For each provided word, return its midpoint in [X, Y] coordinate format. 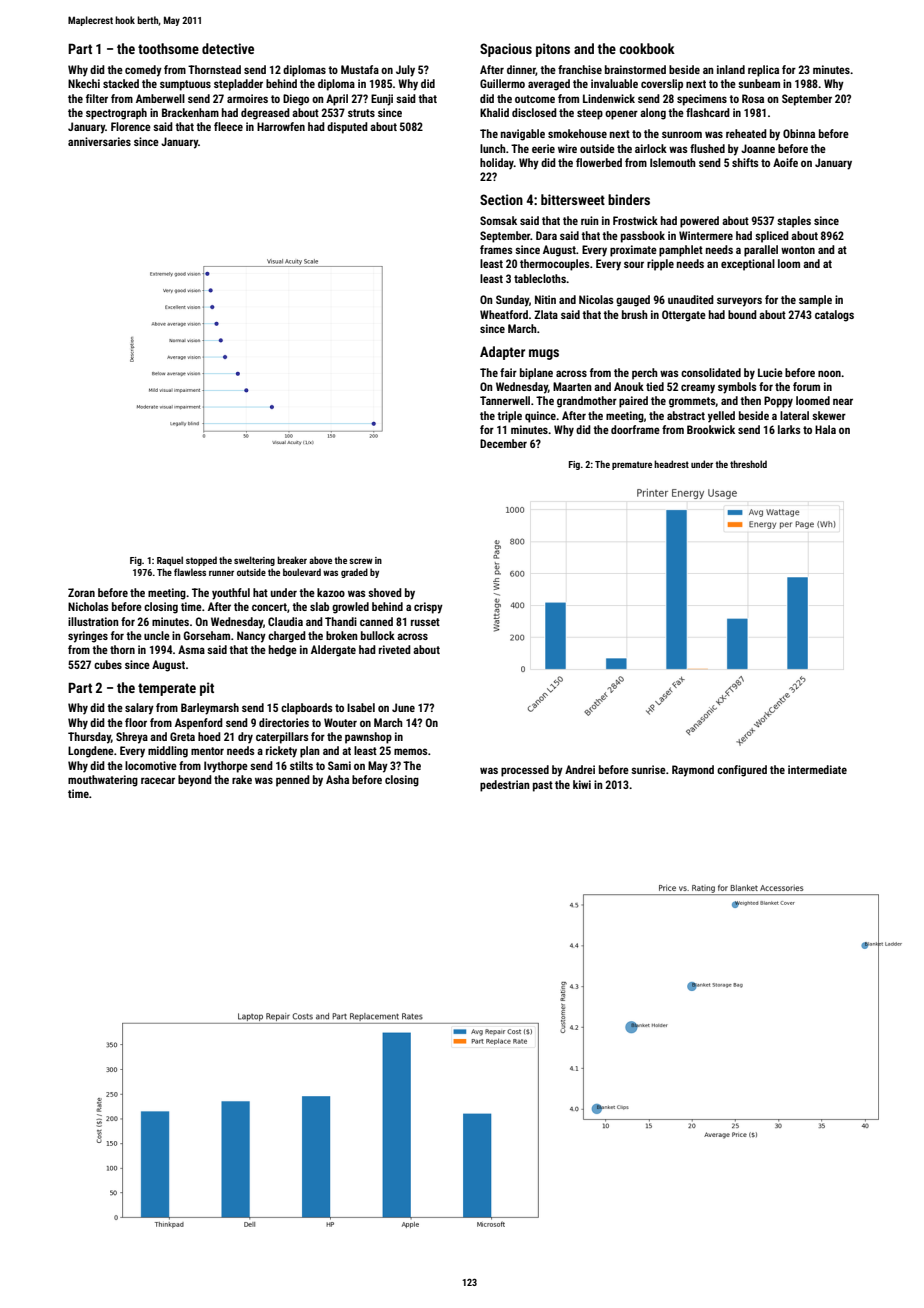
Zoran [81, 592]
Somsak [498, 220]
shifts [745, 162]
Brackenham [190, 112]
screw [361, 561]
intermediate [817, 769]
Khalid [494, 112]
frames [496, 249]
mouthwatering [103, 781]
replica [763, 71]
